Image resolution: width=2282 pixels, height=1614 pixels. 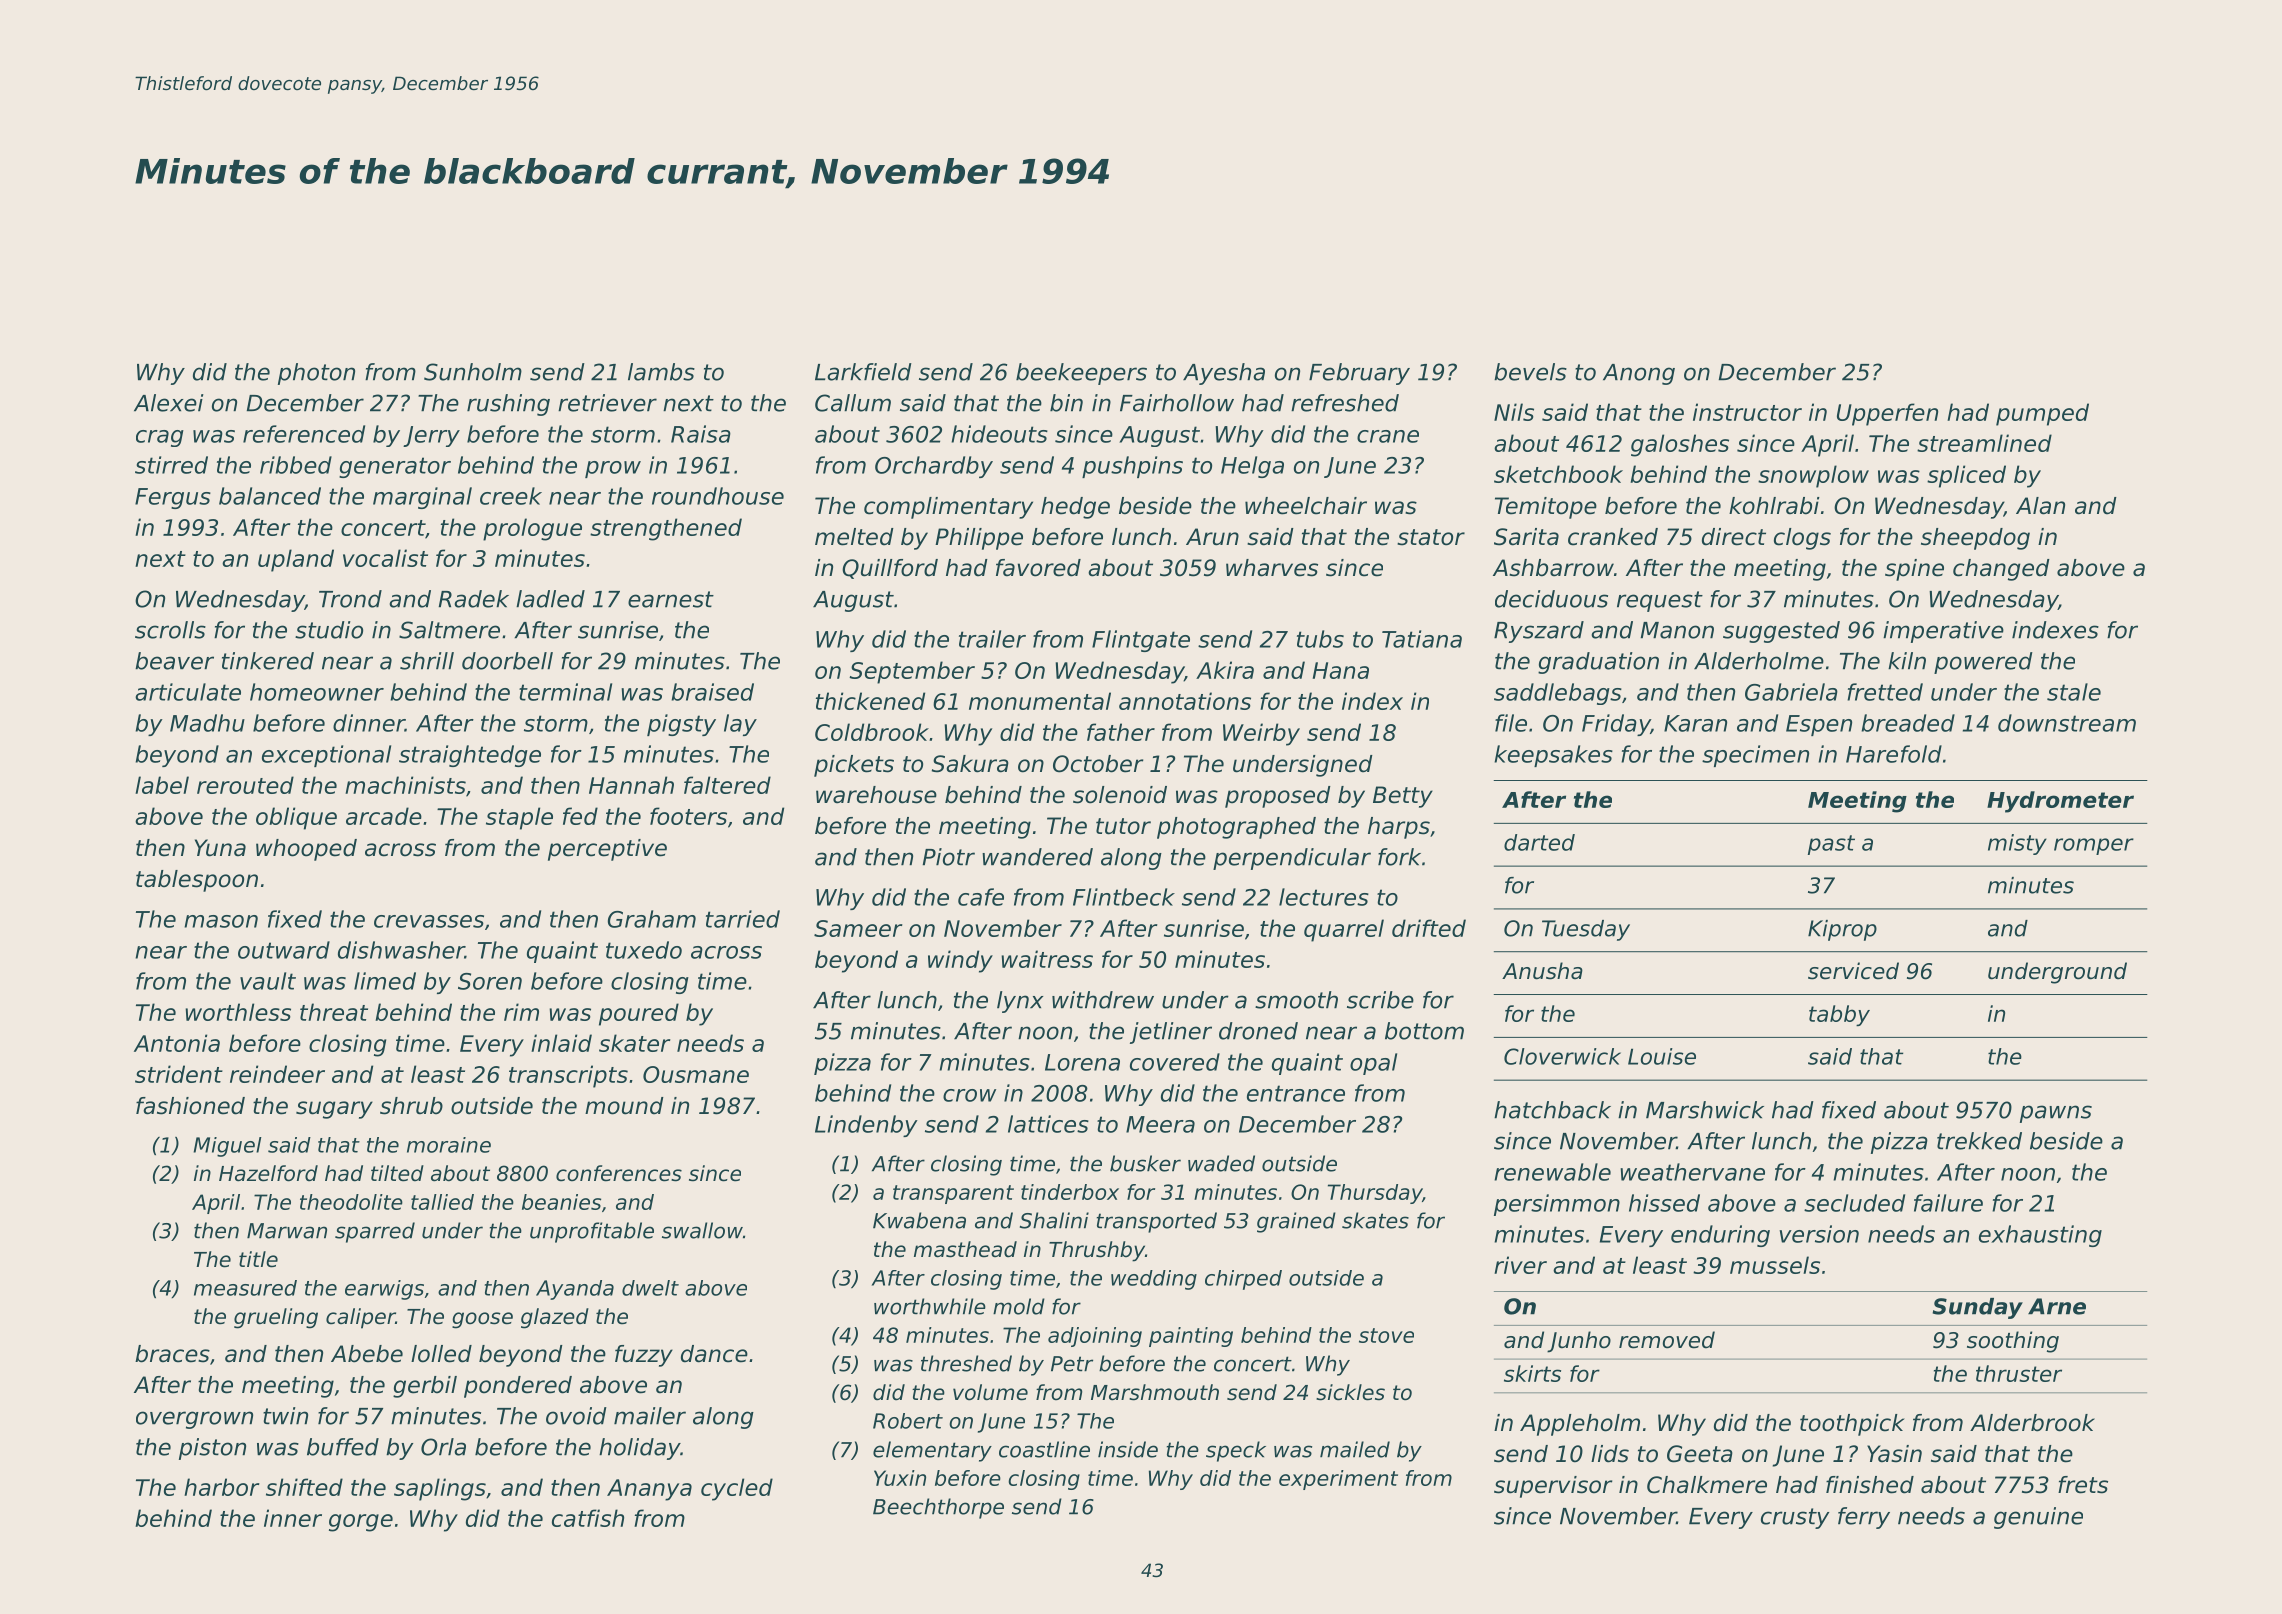 I want to click on skates, so click(x=1375, y=1220).
